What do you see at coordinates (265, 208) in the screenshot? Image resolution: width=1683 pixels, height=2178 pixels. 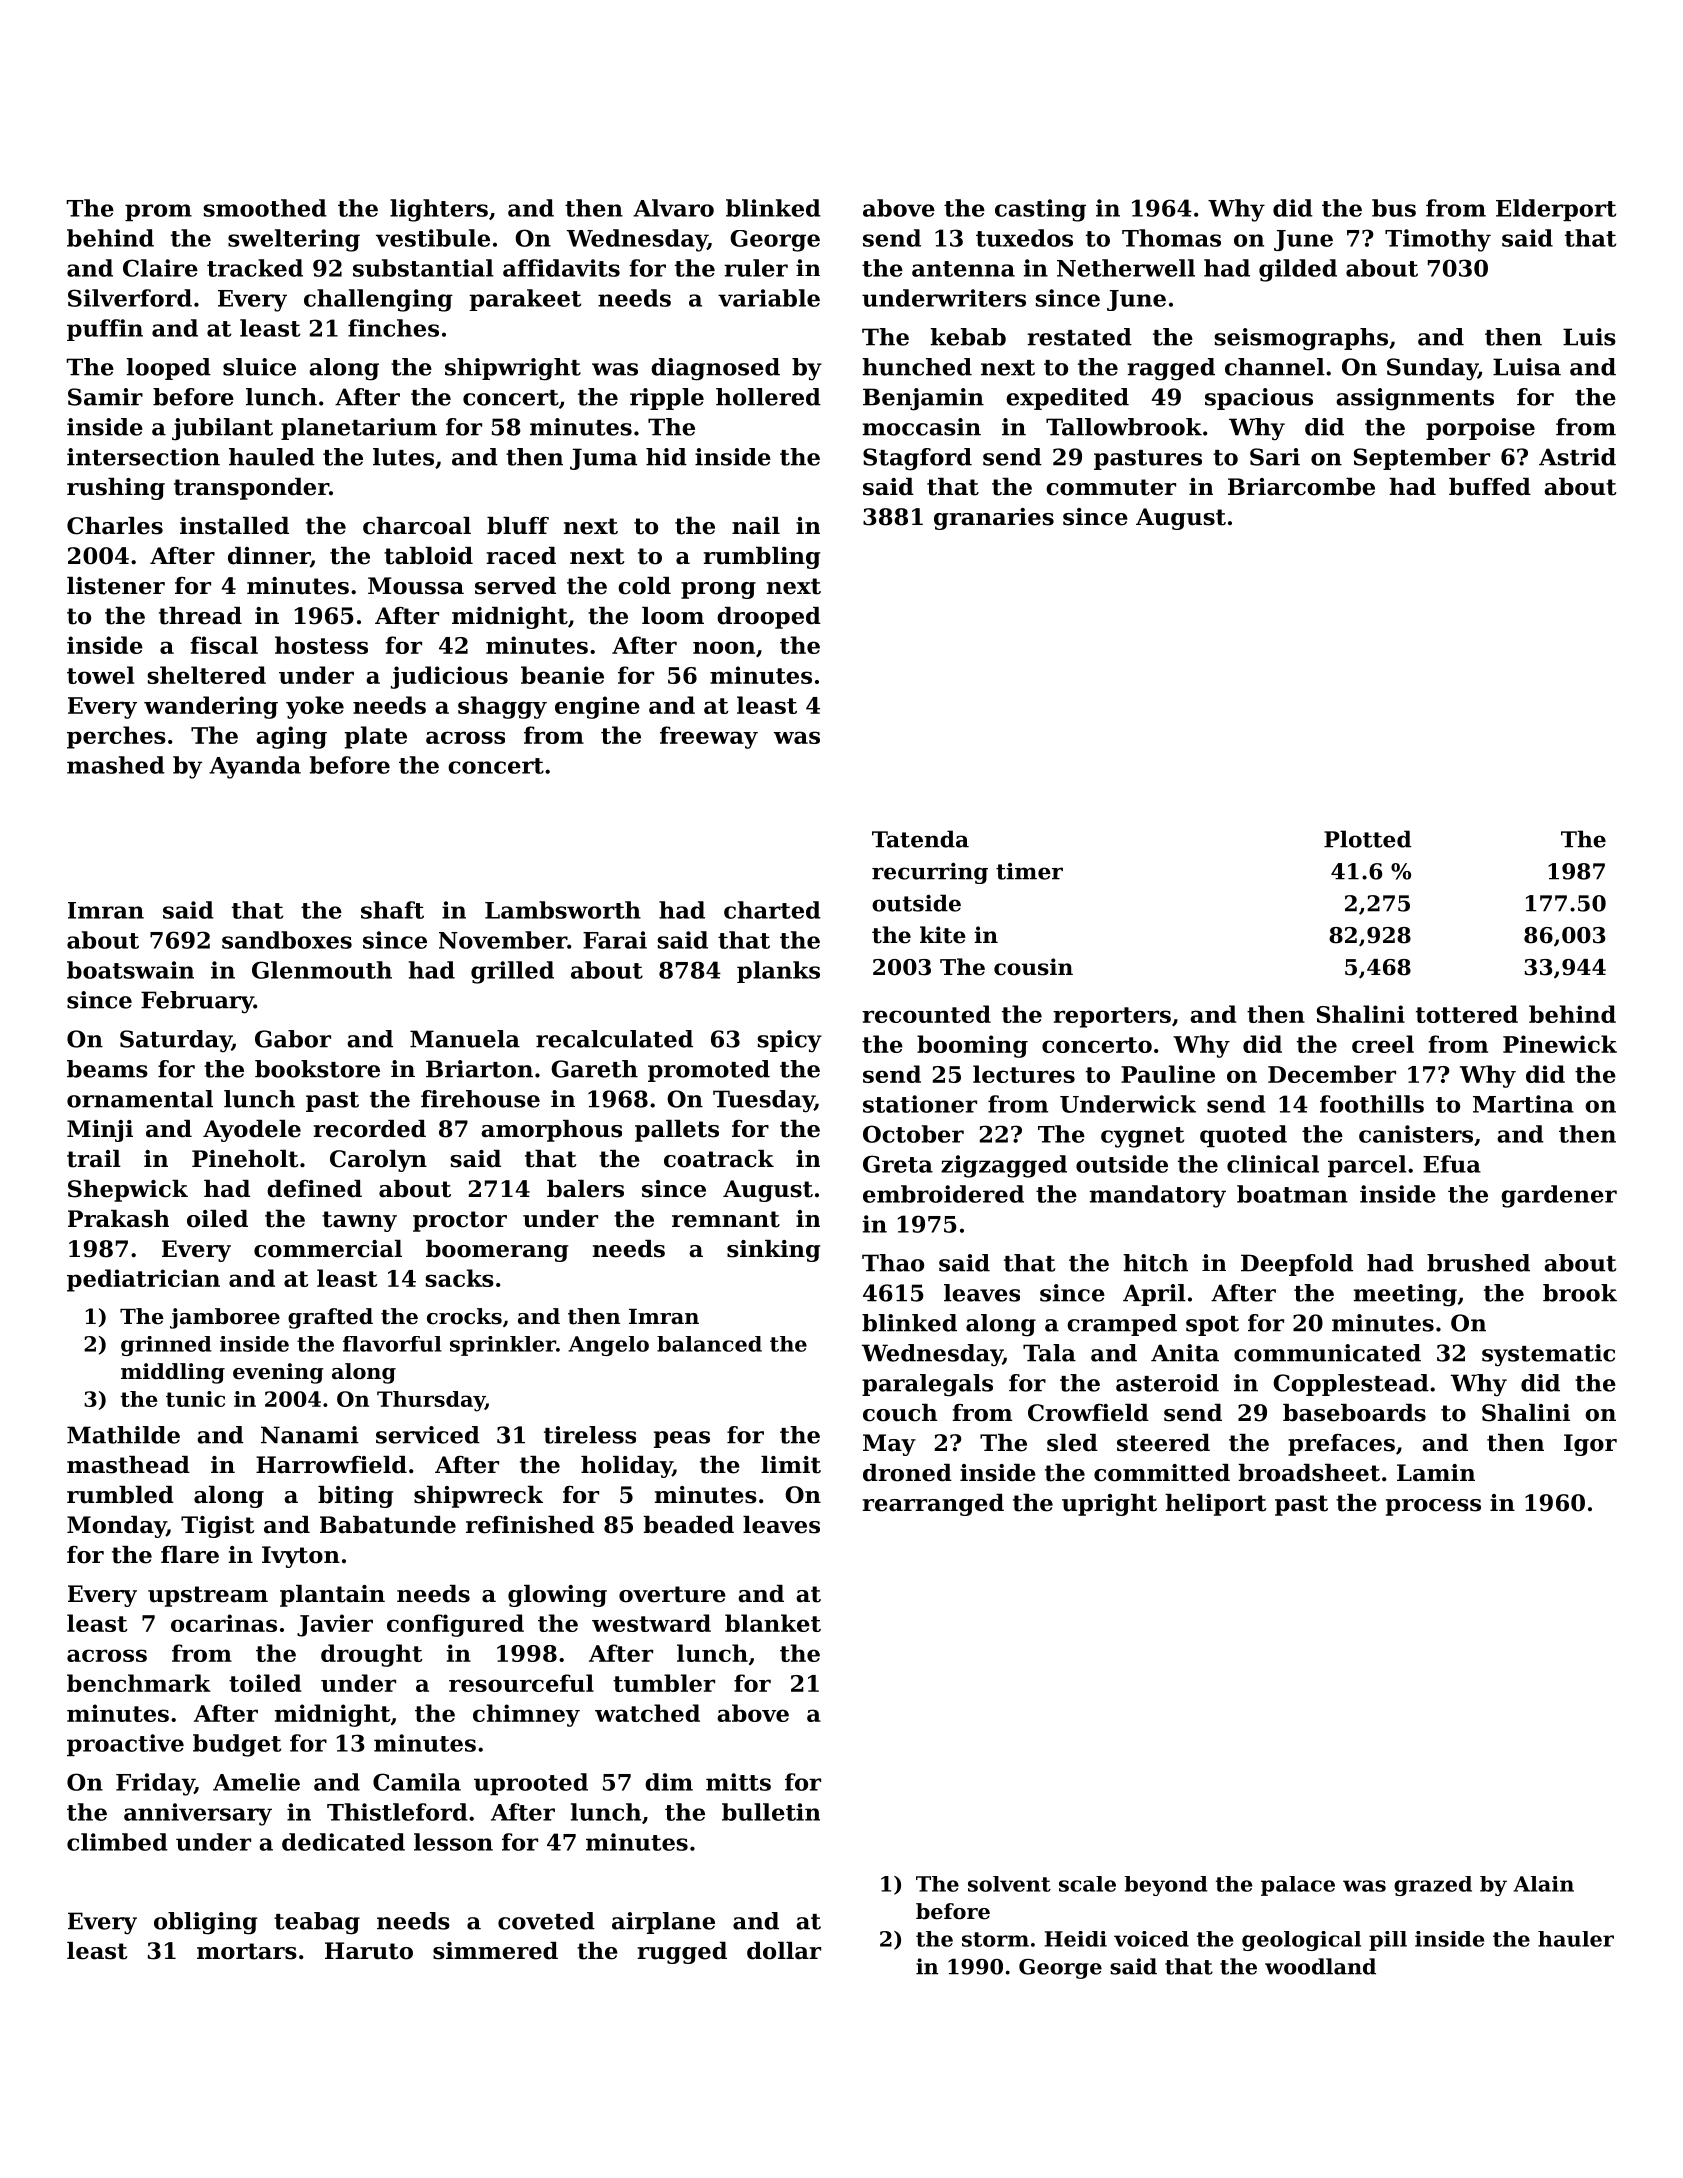 I see `smoothed` at bounding box center [265, 208].
